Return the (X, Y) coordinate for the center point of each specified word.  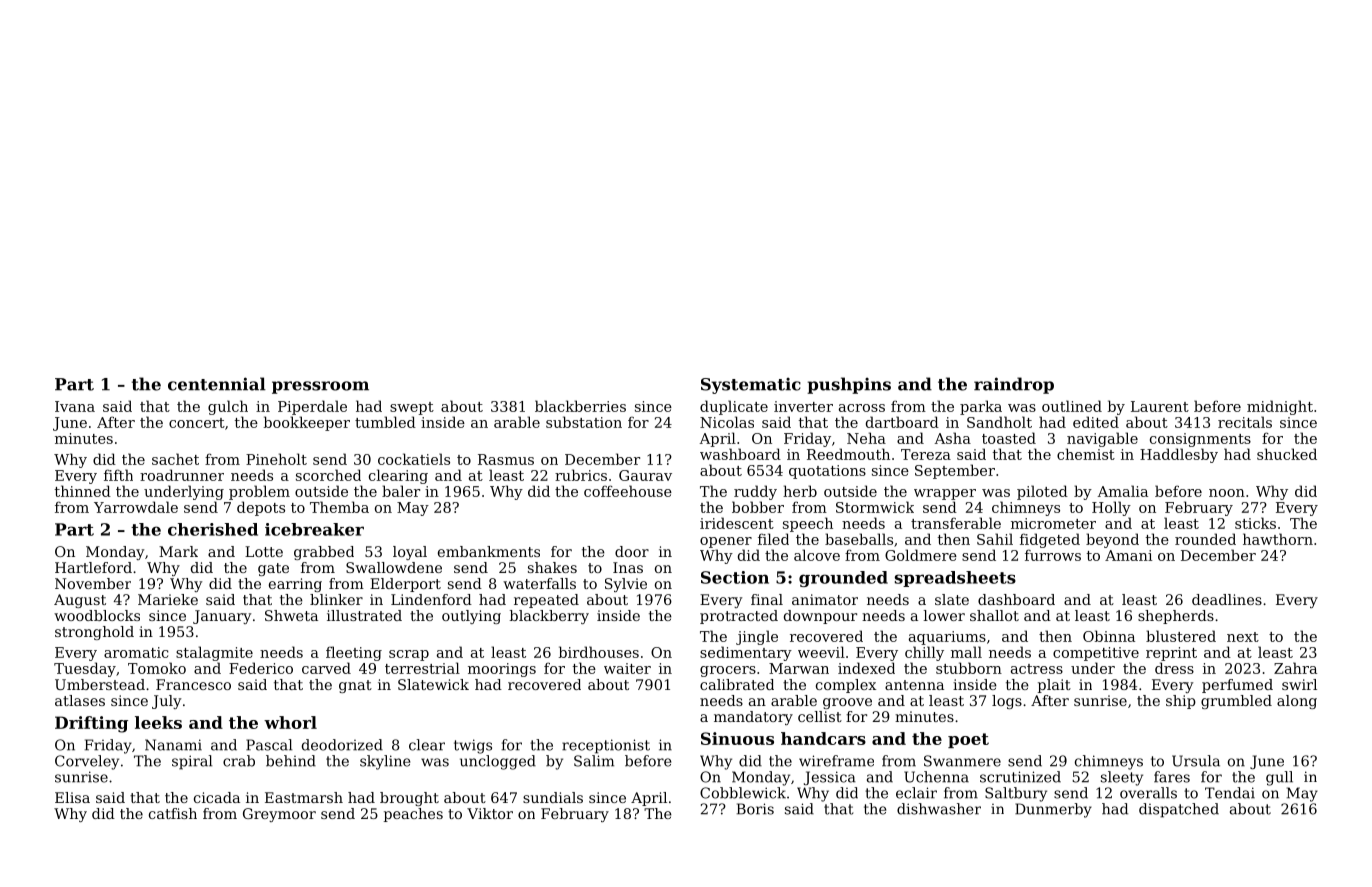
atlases (80, 700)
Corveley (87, 762)
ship (1181, 702)
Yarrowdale (136, 507)
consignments (1200, 440)
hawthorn (1278, 539)
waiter (627, 668)
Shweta (291, 615)
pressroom (320, 387)
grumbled (1236, 702)
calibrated (737, 684)
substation (584, 422)
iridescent (737, 523)
